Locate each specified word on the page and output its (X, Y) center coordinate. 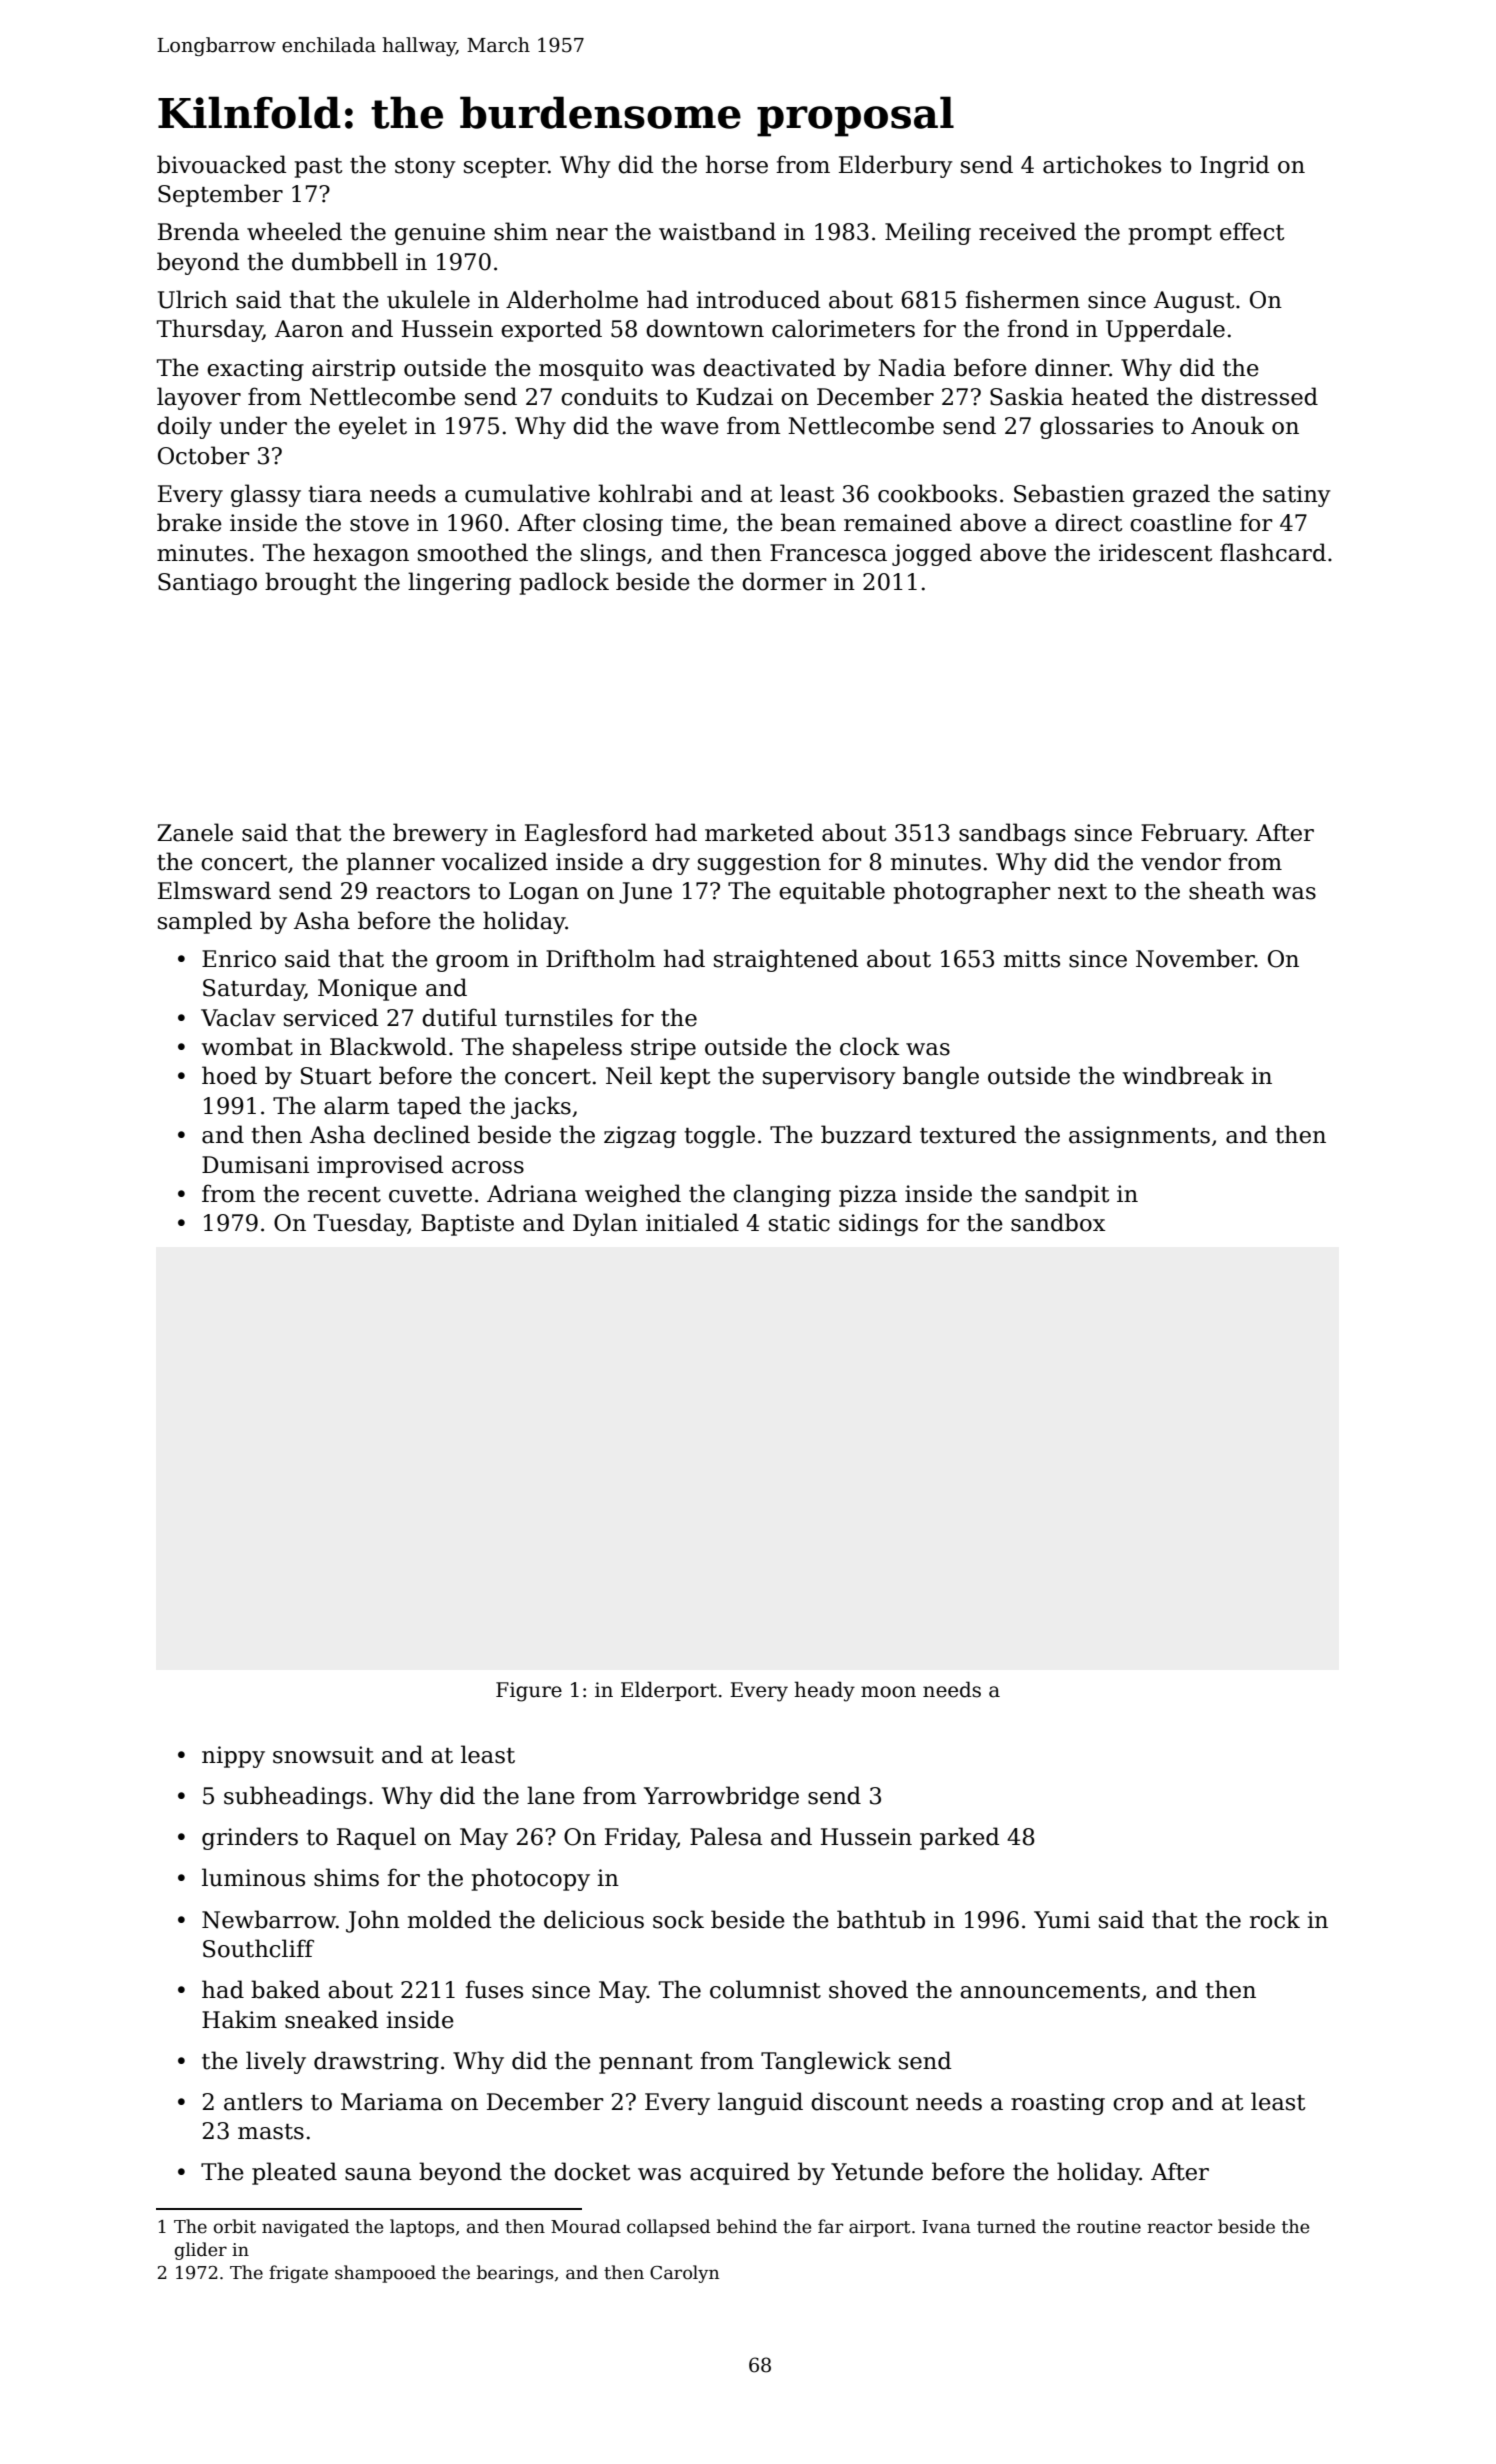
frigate (298, 2274)
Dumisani (255, 1165)
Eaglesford (586, 834)
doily (184, 427)
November (1195, 958)
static (799, 1223)
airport (880, 2228)
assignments (1139, 1137)
